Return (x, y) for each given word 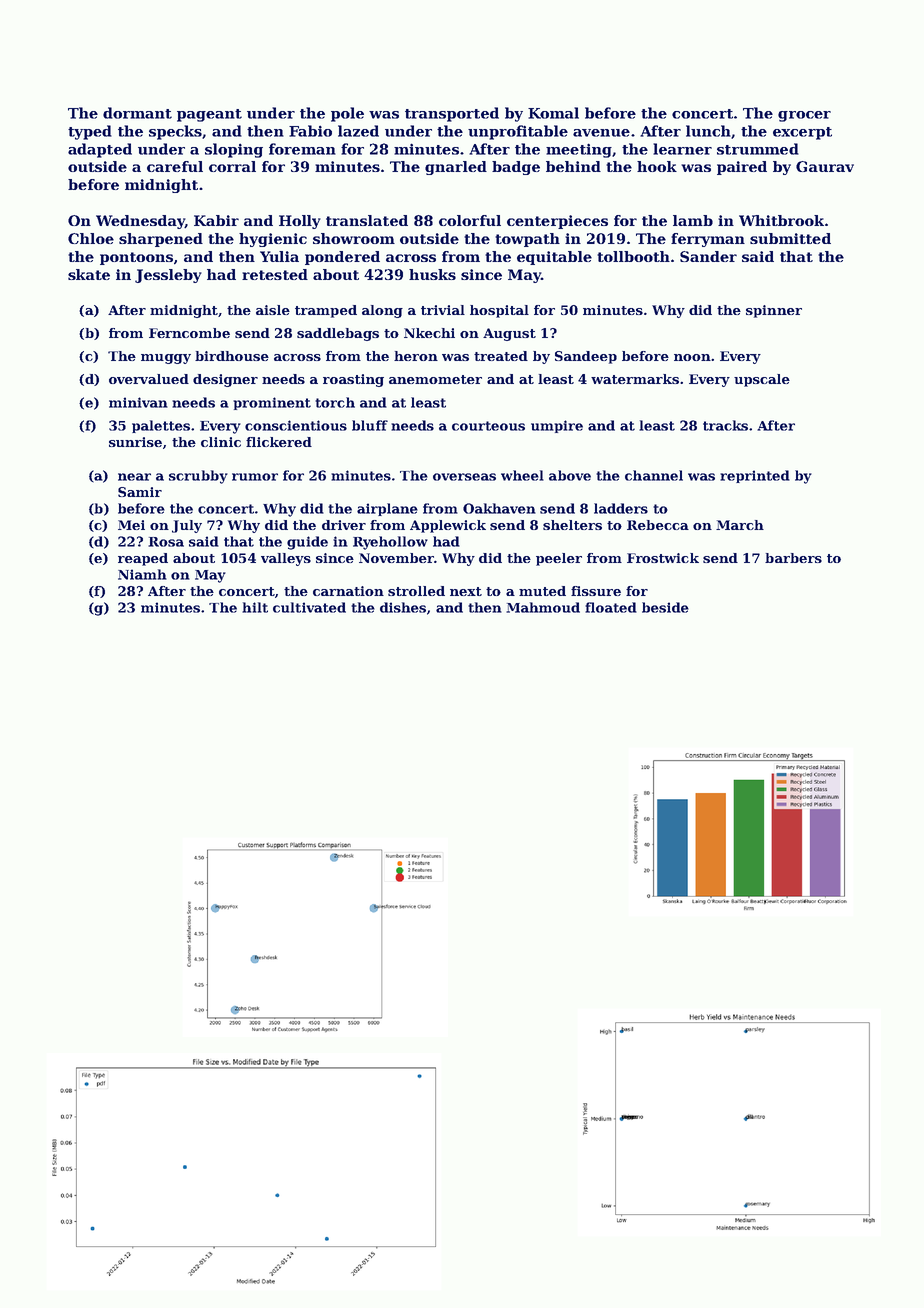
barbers (793, 558)
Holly (300, 222)
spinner (774, 311)
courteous (488, 426)
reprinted (755, 476)
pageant (209, 115)
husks (432, 274)
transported (452, 114)
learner (682, 149)
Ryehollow (390, 543)
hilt (255, 607)
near (134, 477)
